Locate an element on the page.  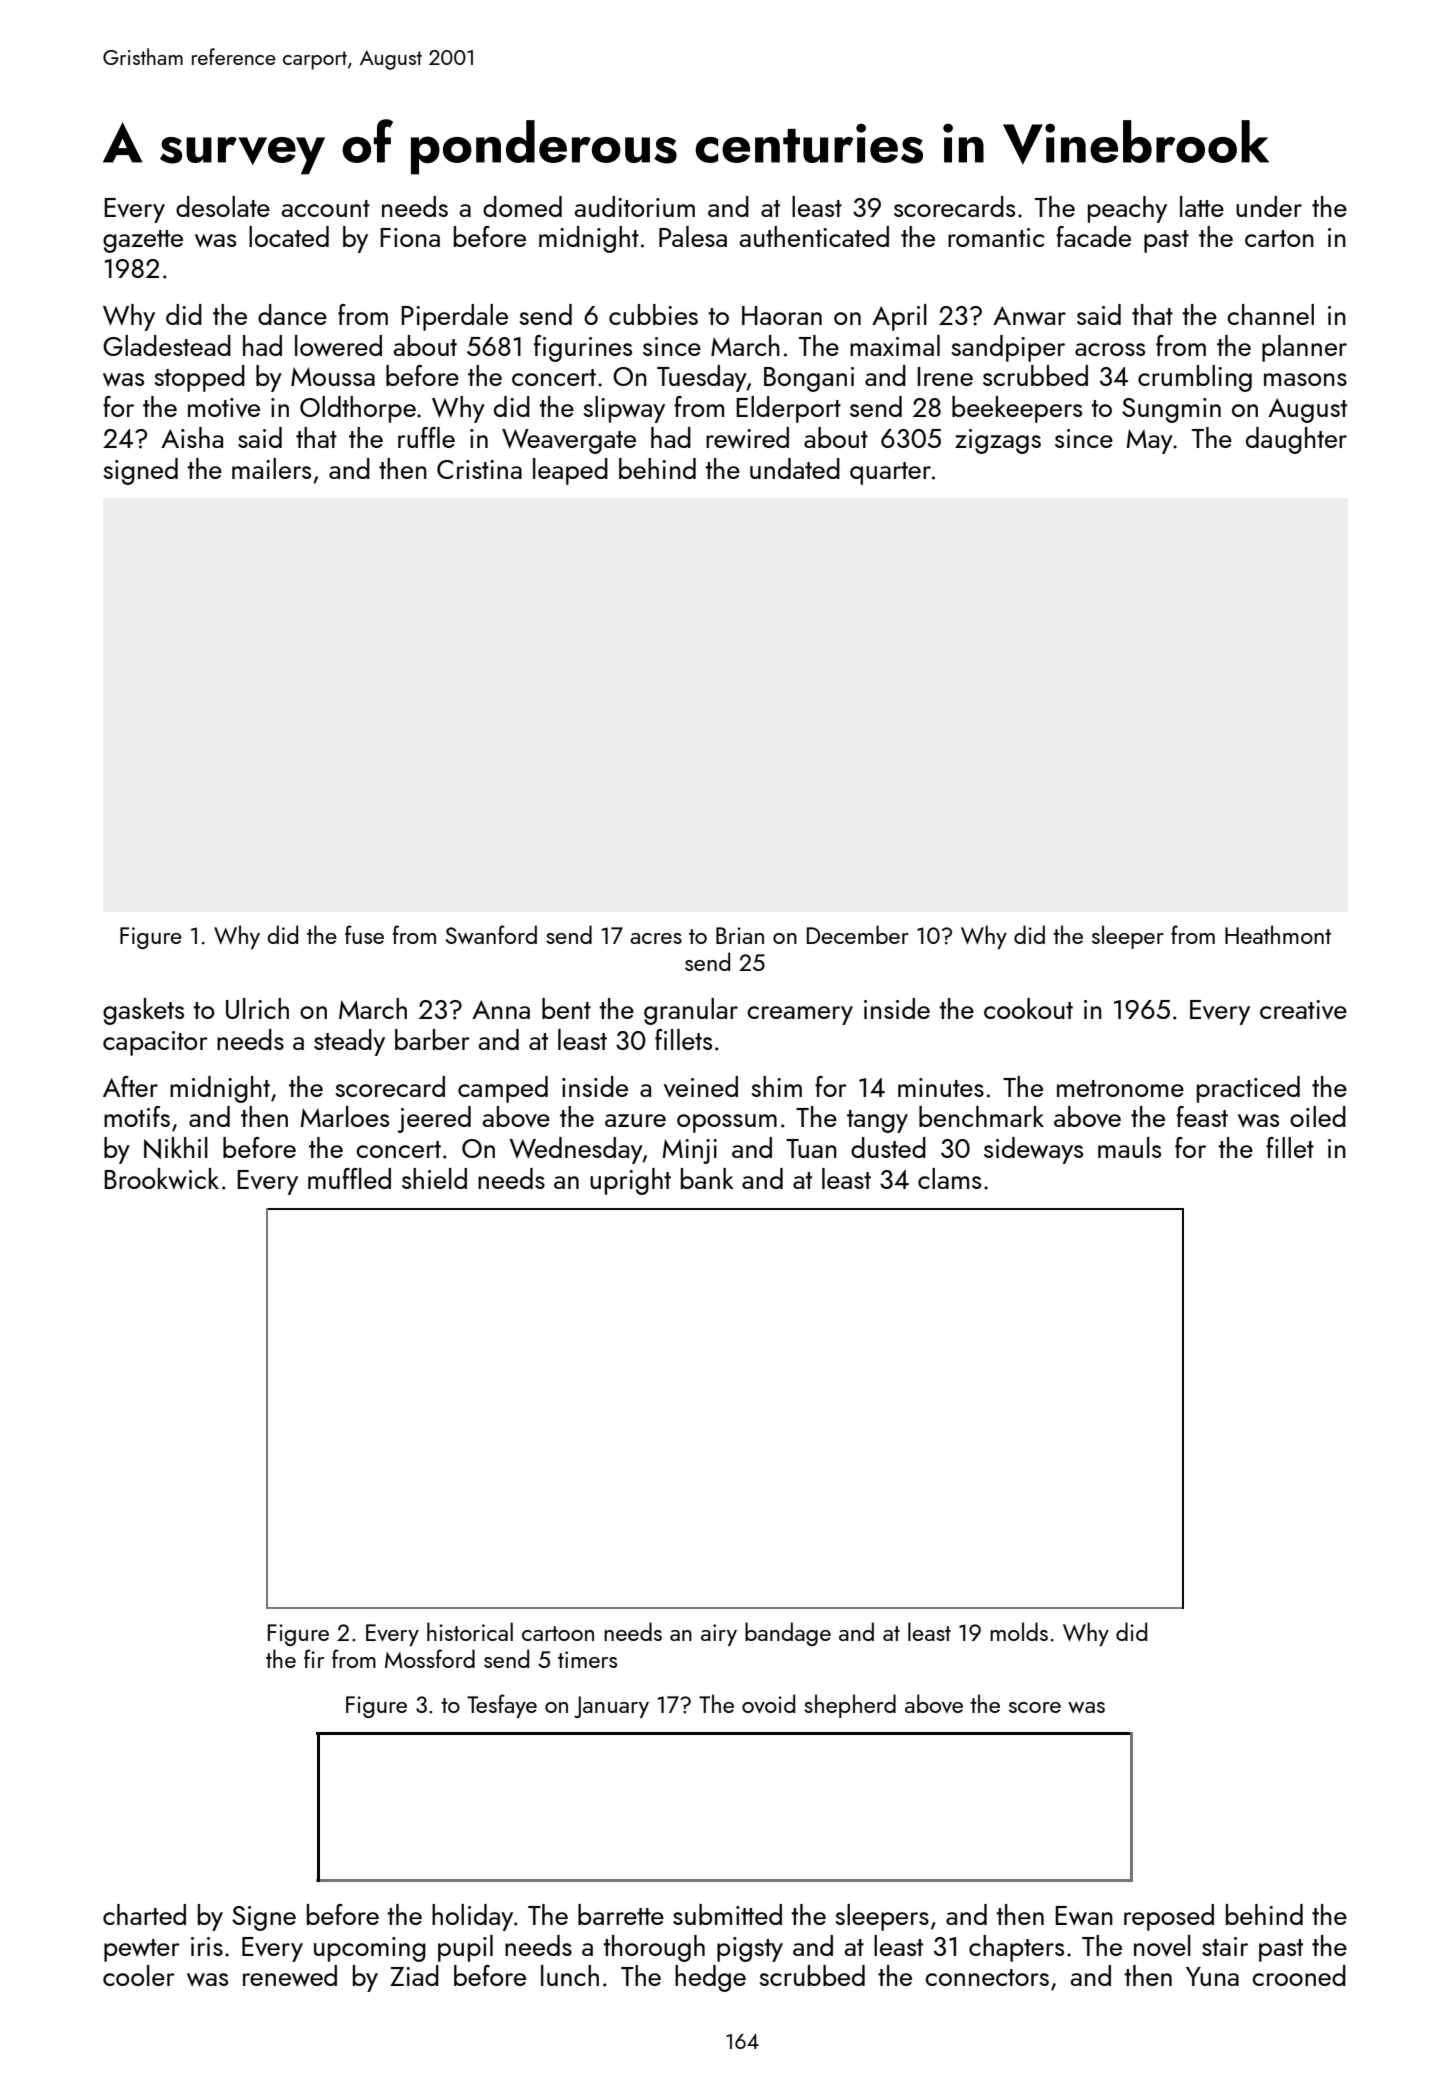
oiled is located at coordinates (1318, 1116).
